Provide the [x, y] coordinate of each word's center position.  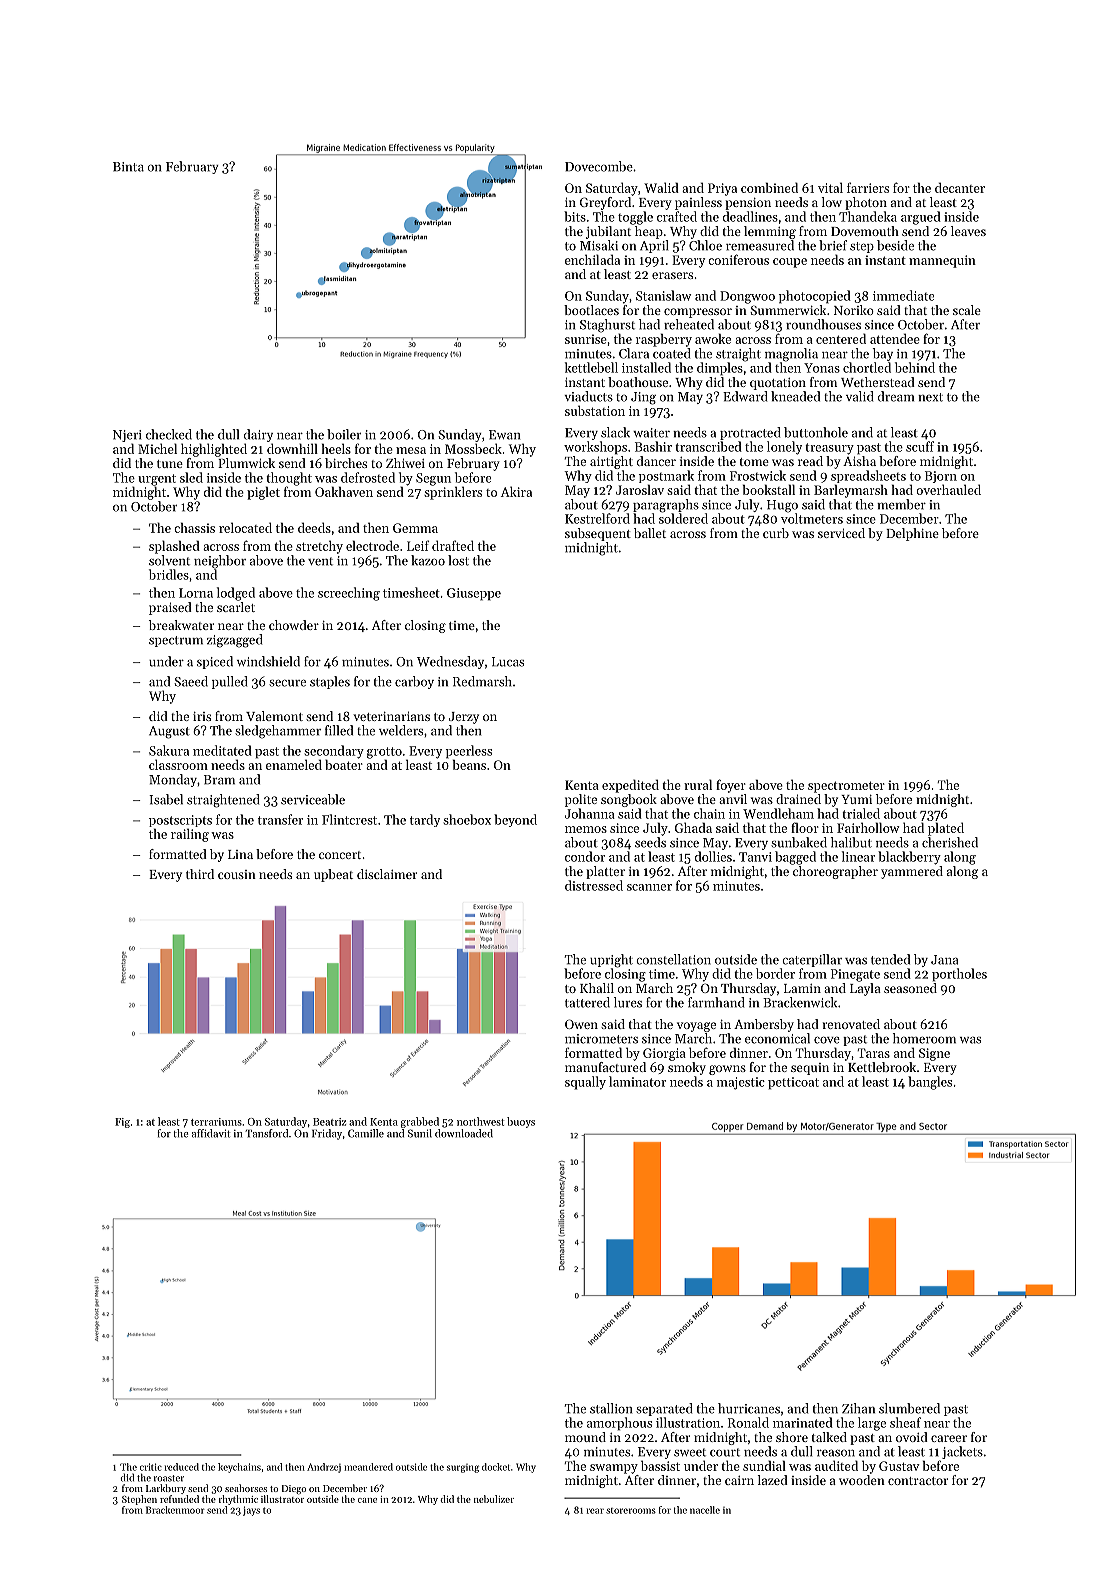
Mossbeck [473, 448]
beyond [515, 820]
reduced [182, 1467]
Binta [128, 167]
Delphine [912, 534]
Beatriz [329, 1122]
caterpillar [812, 960]
